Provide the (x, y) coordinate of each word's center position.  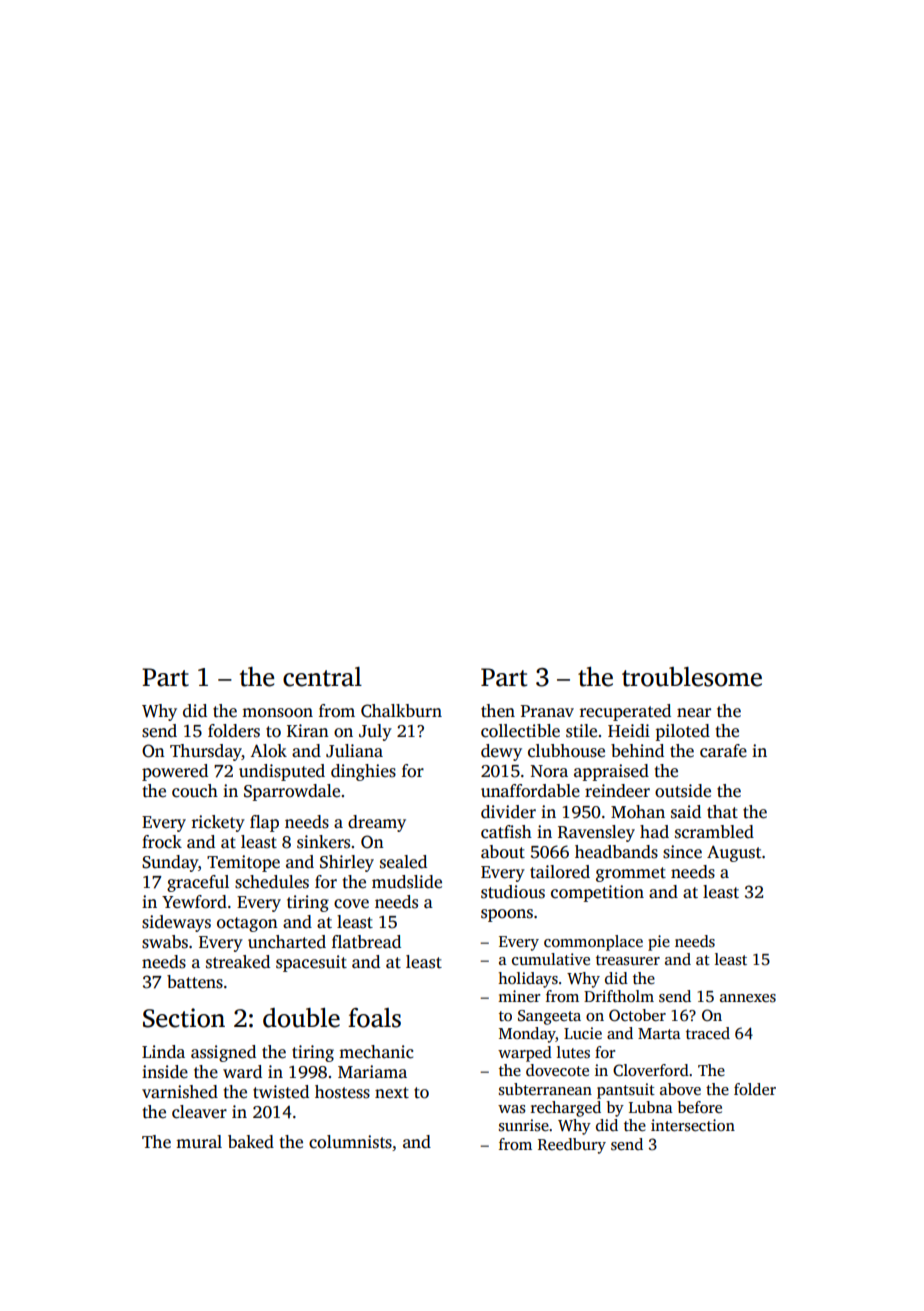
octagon (247, 924)
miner (519, 996)
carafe (723, 751)
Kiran (308, 730)
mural (199, 1142)
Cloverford (651, 1070)
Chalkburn (401, 711)
